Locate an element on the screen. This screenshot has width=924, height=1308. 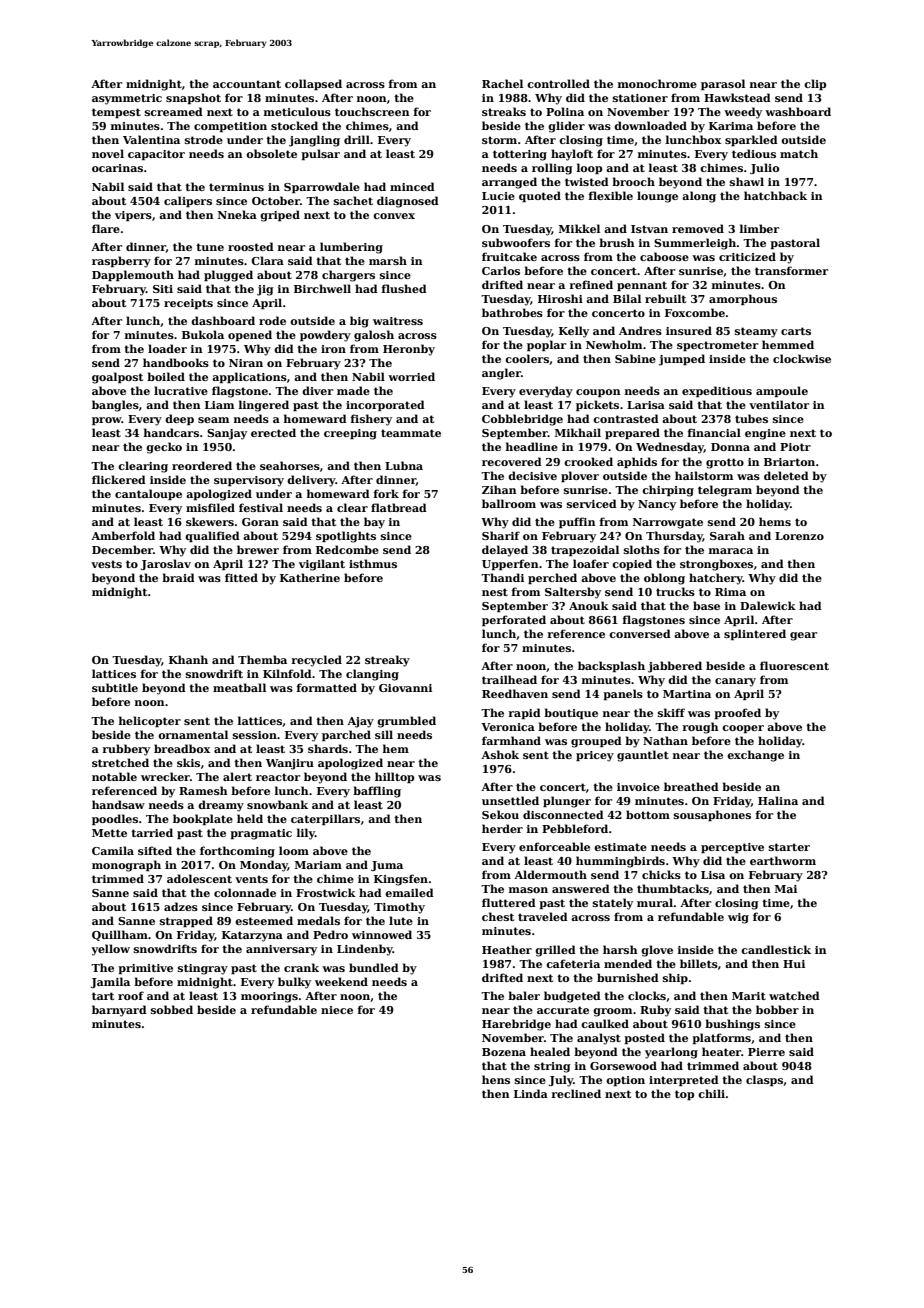
supervisory is located at coordinates (249, 481).
